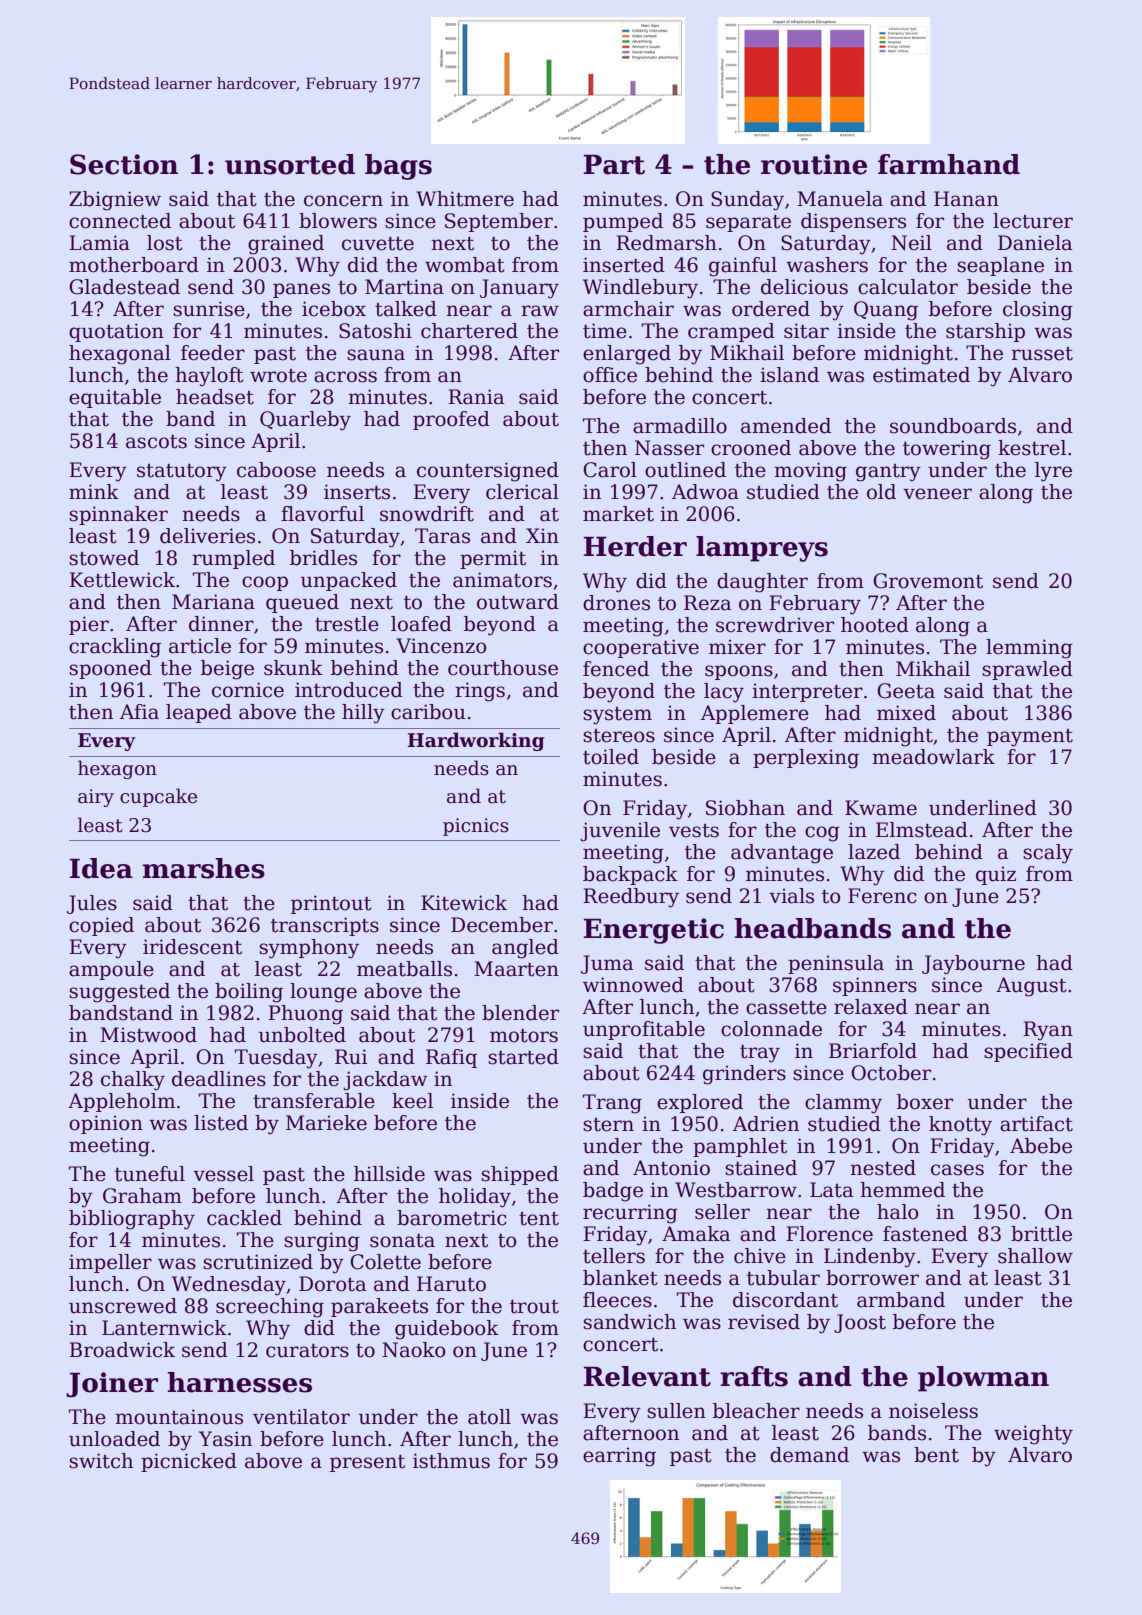 The width and height of the screenshot is (1142, 1615). Describe the element at coordinates (290, 164) in the screenshot. I see `unsorted` at that location.
